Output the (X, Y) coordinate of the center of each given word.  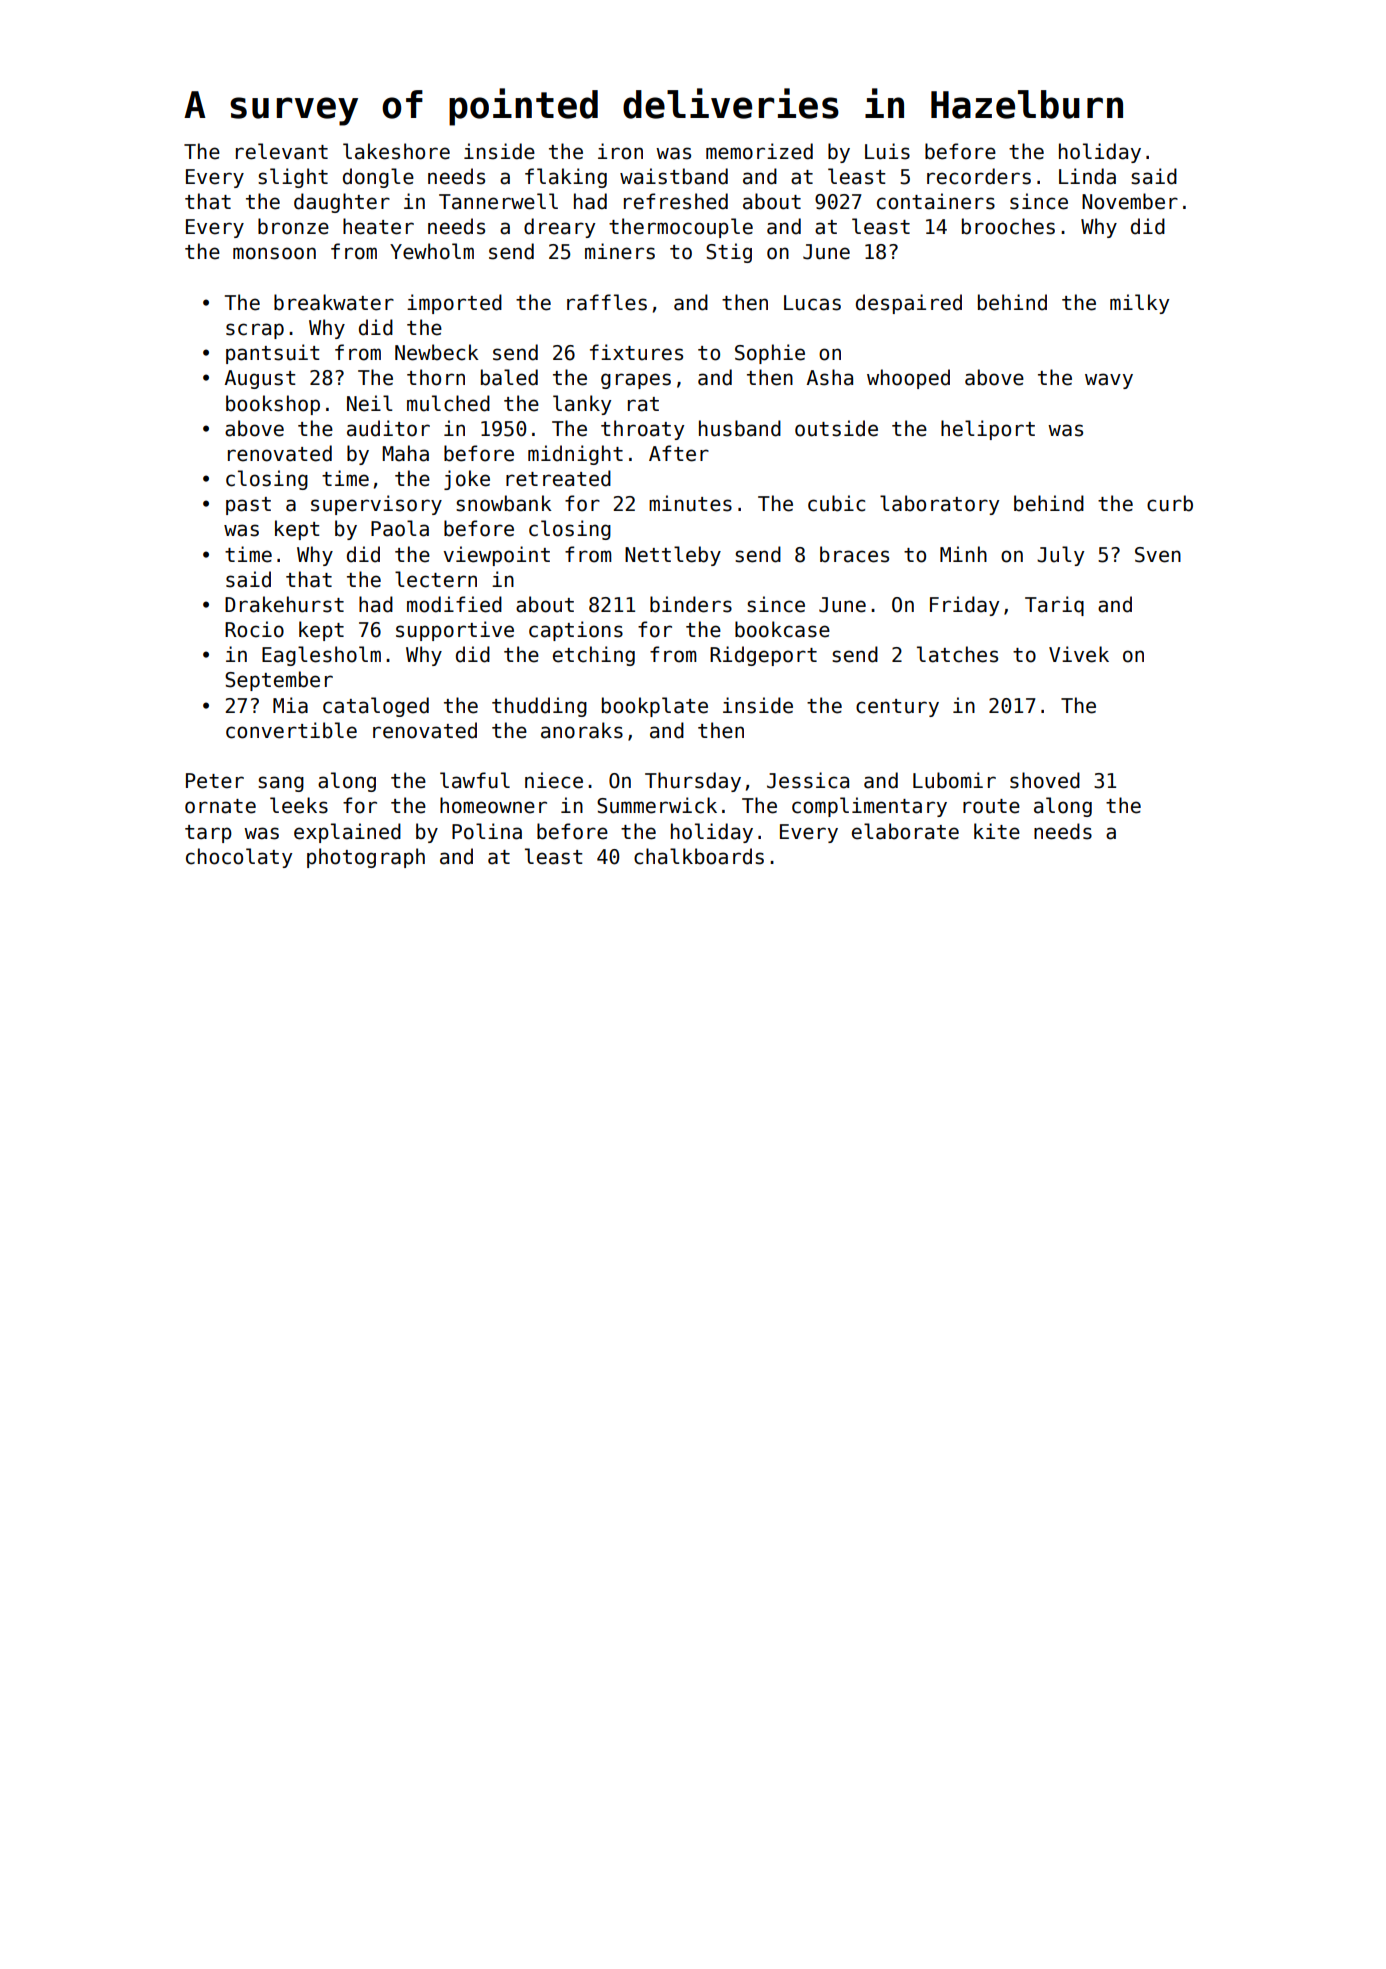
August (260, 379)
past (248, 506)
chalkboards (699, 856)
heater (378, 226)
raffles (607, 302)
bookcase (782, 629)
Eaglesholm (321, 656)
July (1060, 556)
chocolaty (239, 858)
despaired (909, 304)
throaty (642, 430)
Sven (1158, 555)
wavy (1109, 381)
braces (854, 554)
